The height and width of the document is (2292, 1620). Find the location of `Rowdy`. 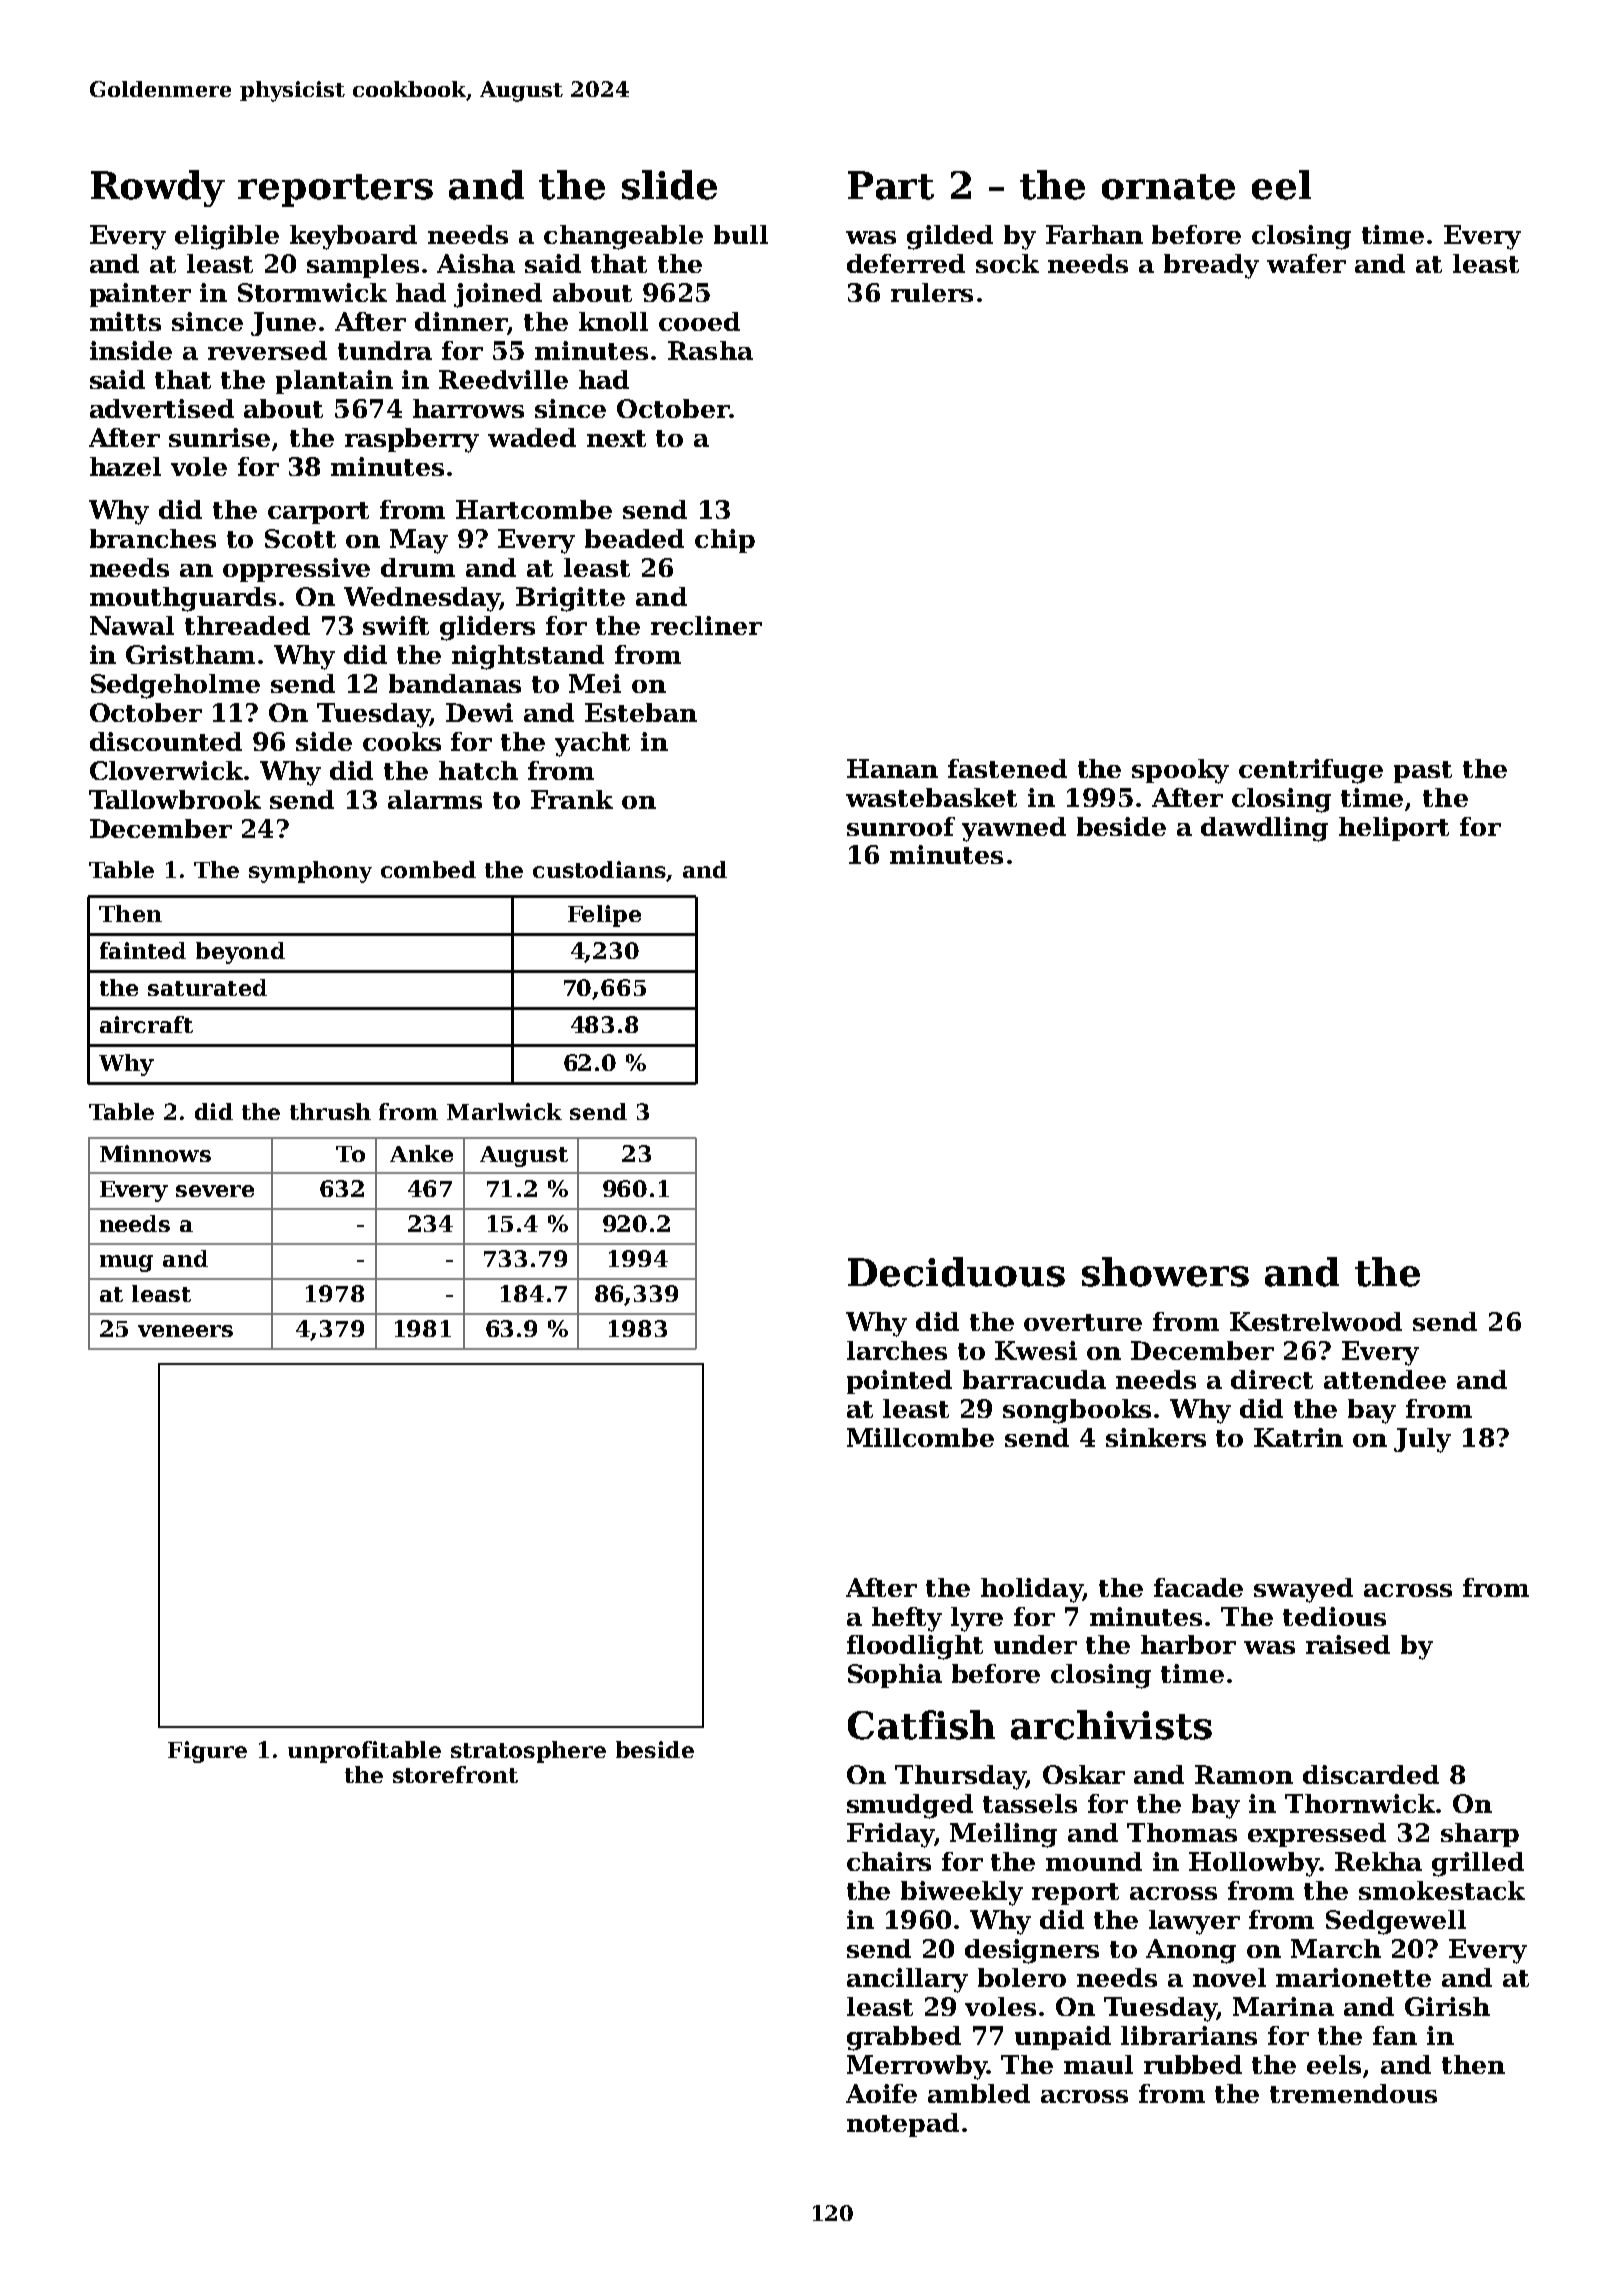

Rowdy is located at coordinates (158, 188).
